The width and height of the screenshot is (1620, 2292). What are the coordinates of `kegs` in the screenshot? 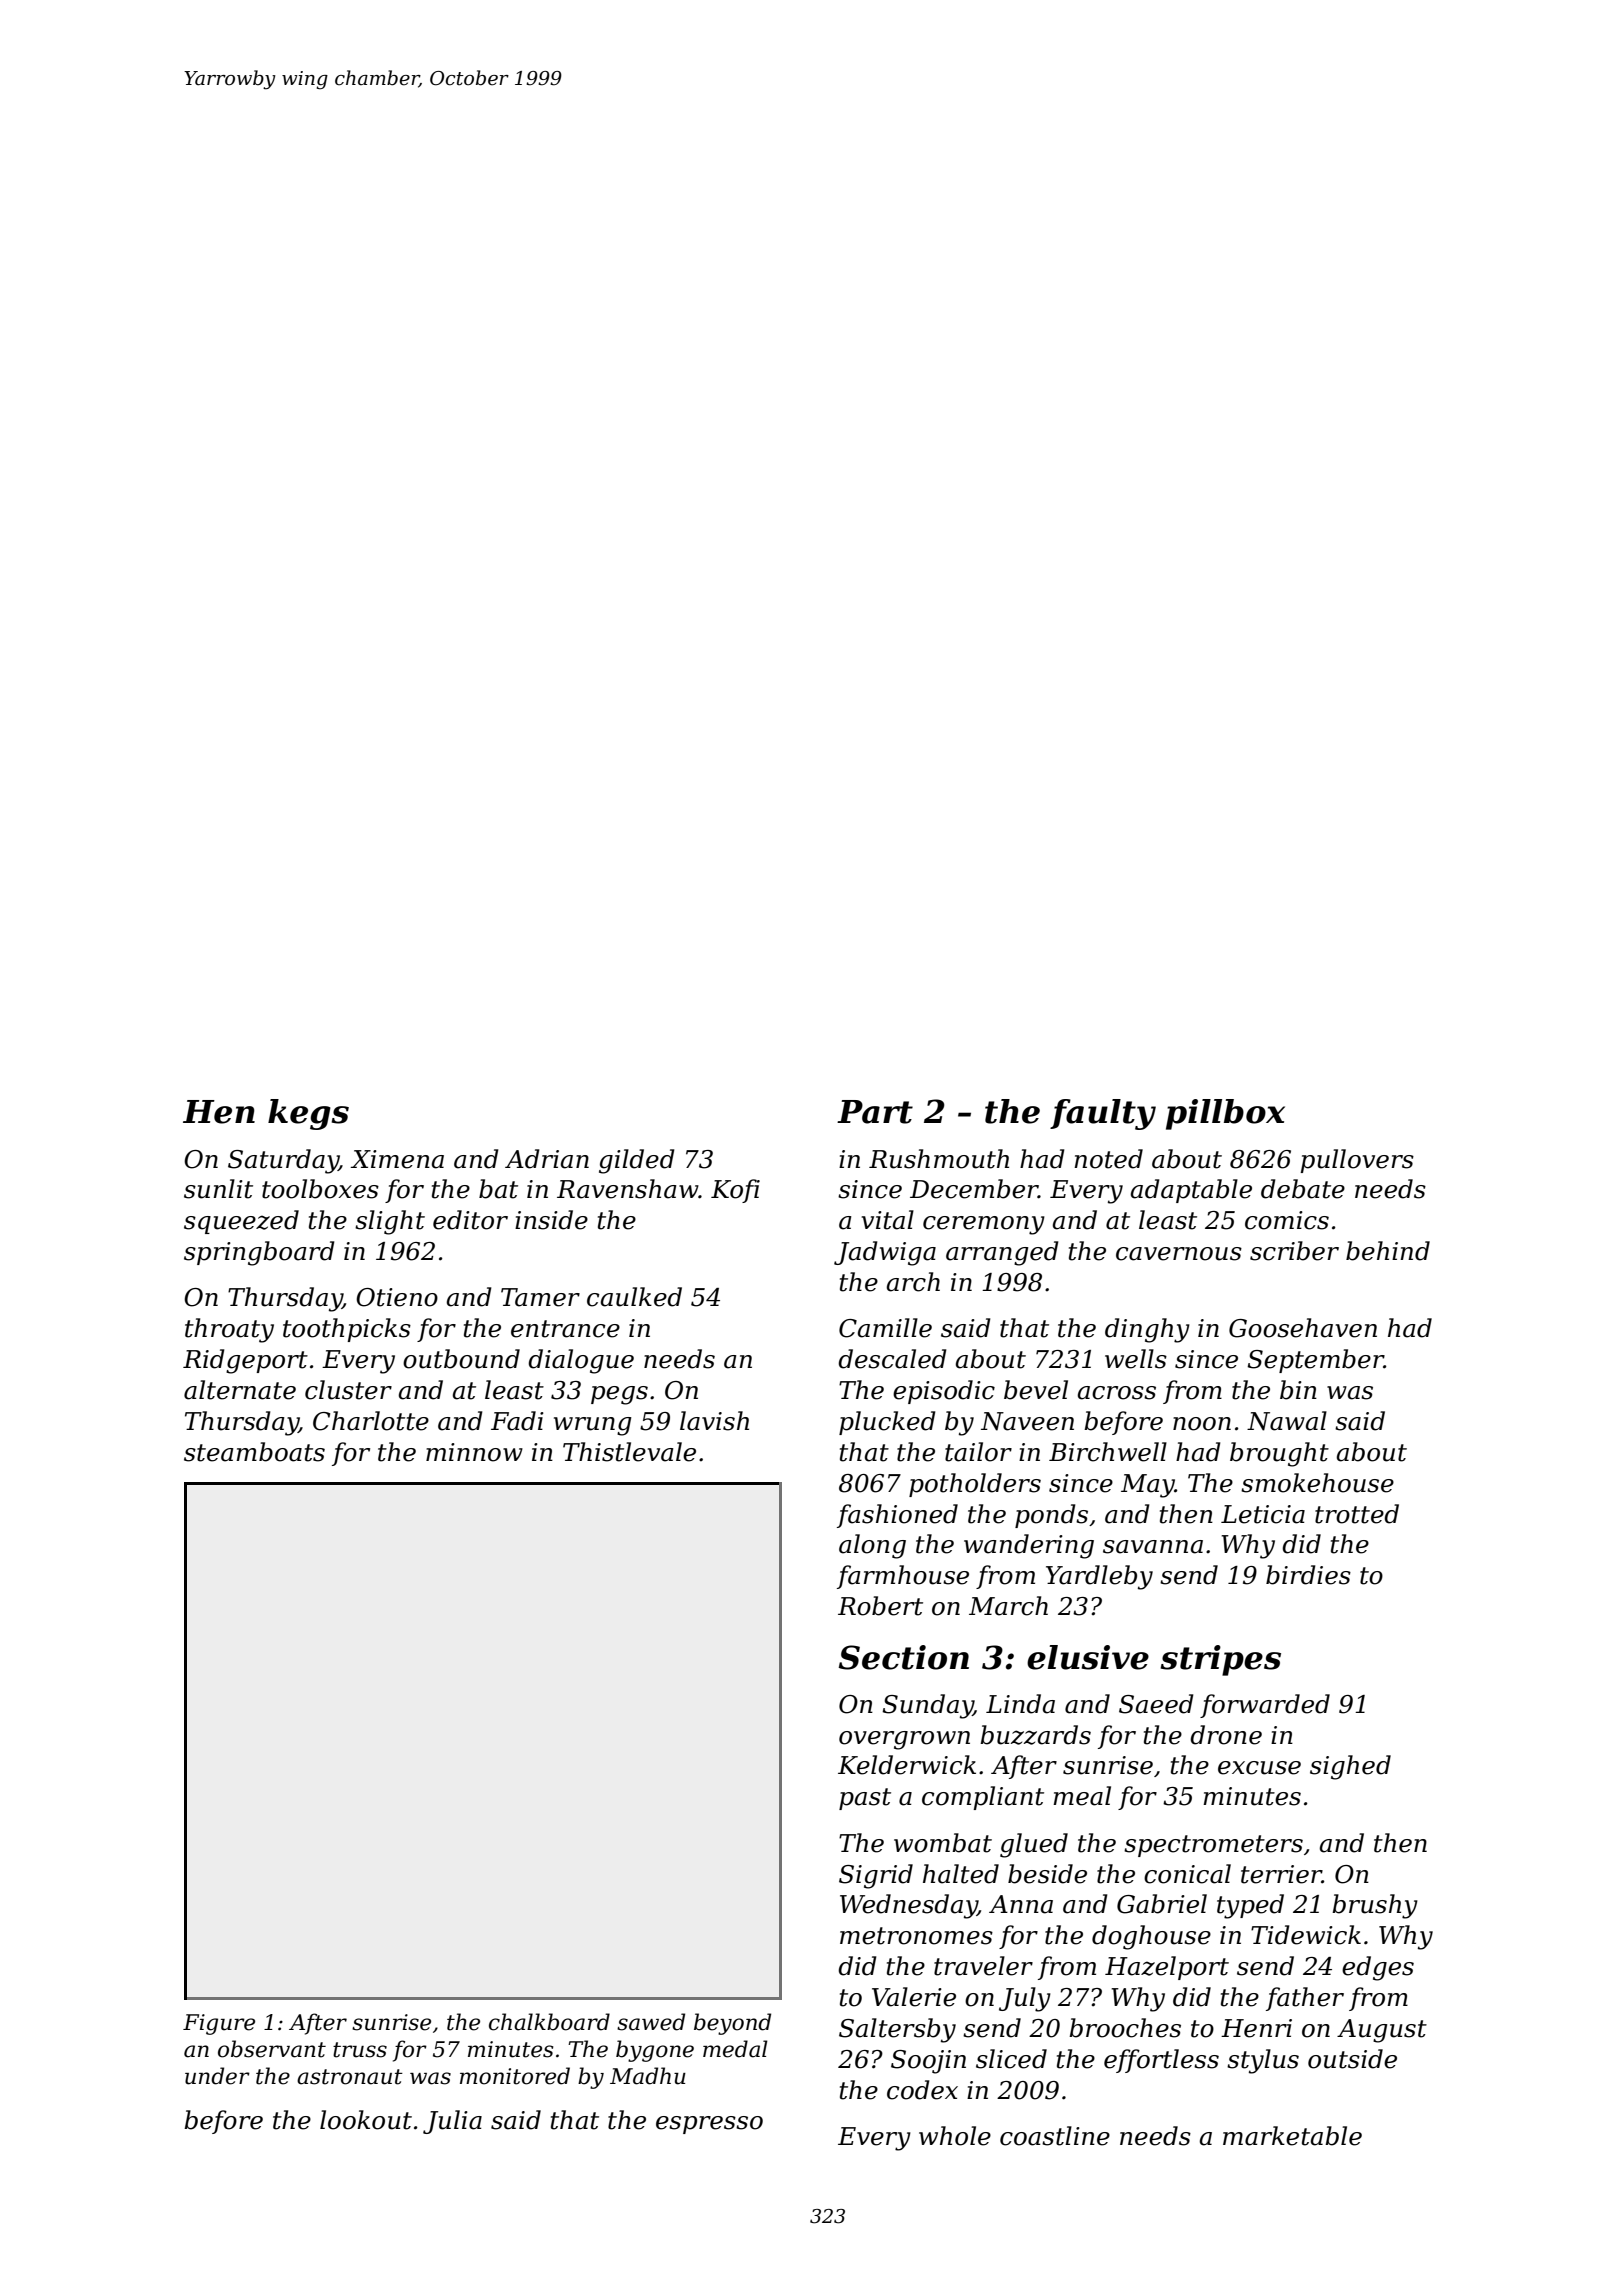 It's located at (308, 1114).
